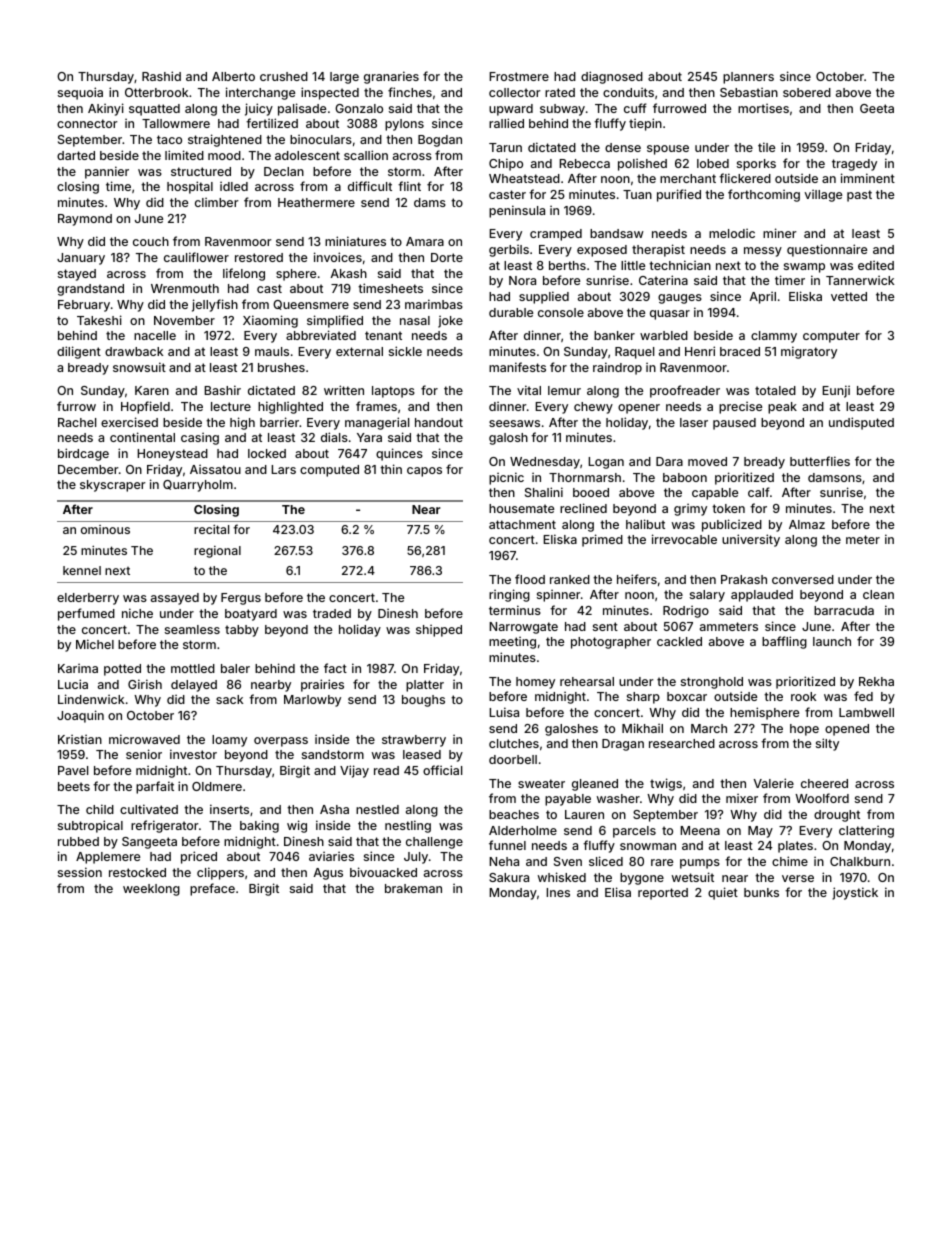 This page has height=1233, width=952. I want to click on Rashid, so click(161, 76).
